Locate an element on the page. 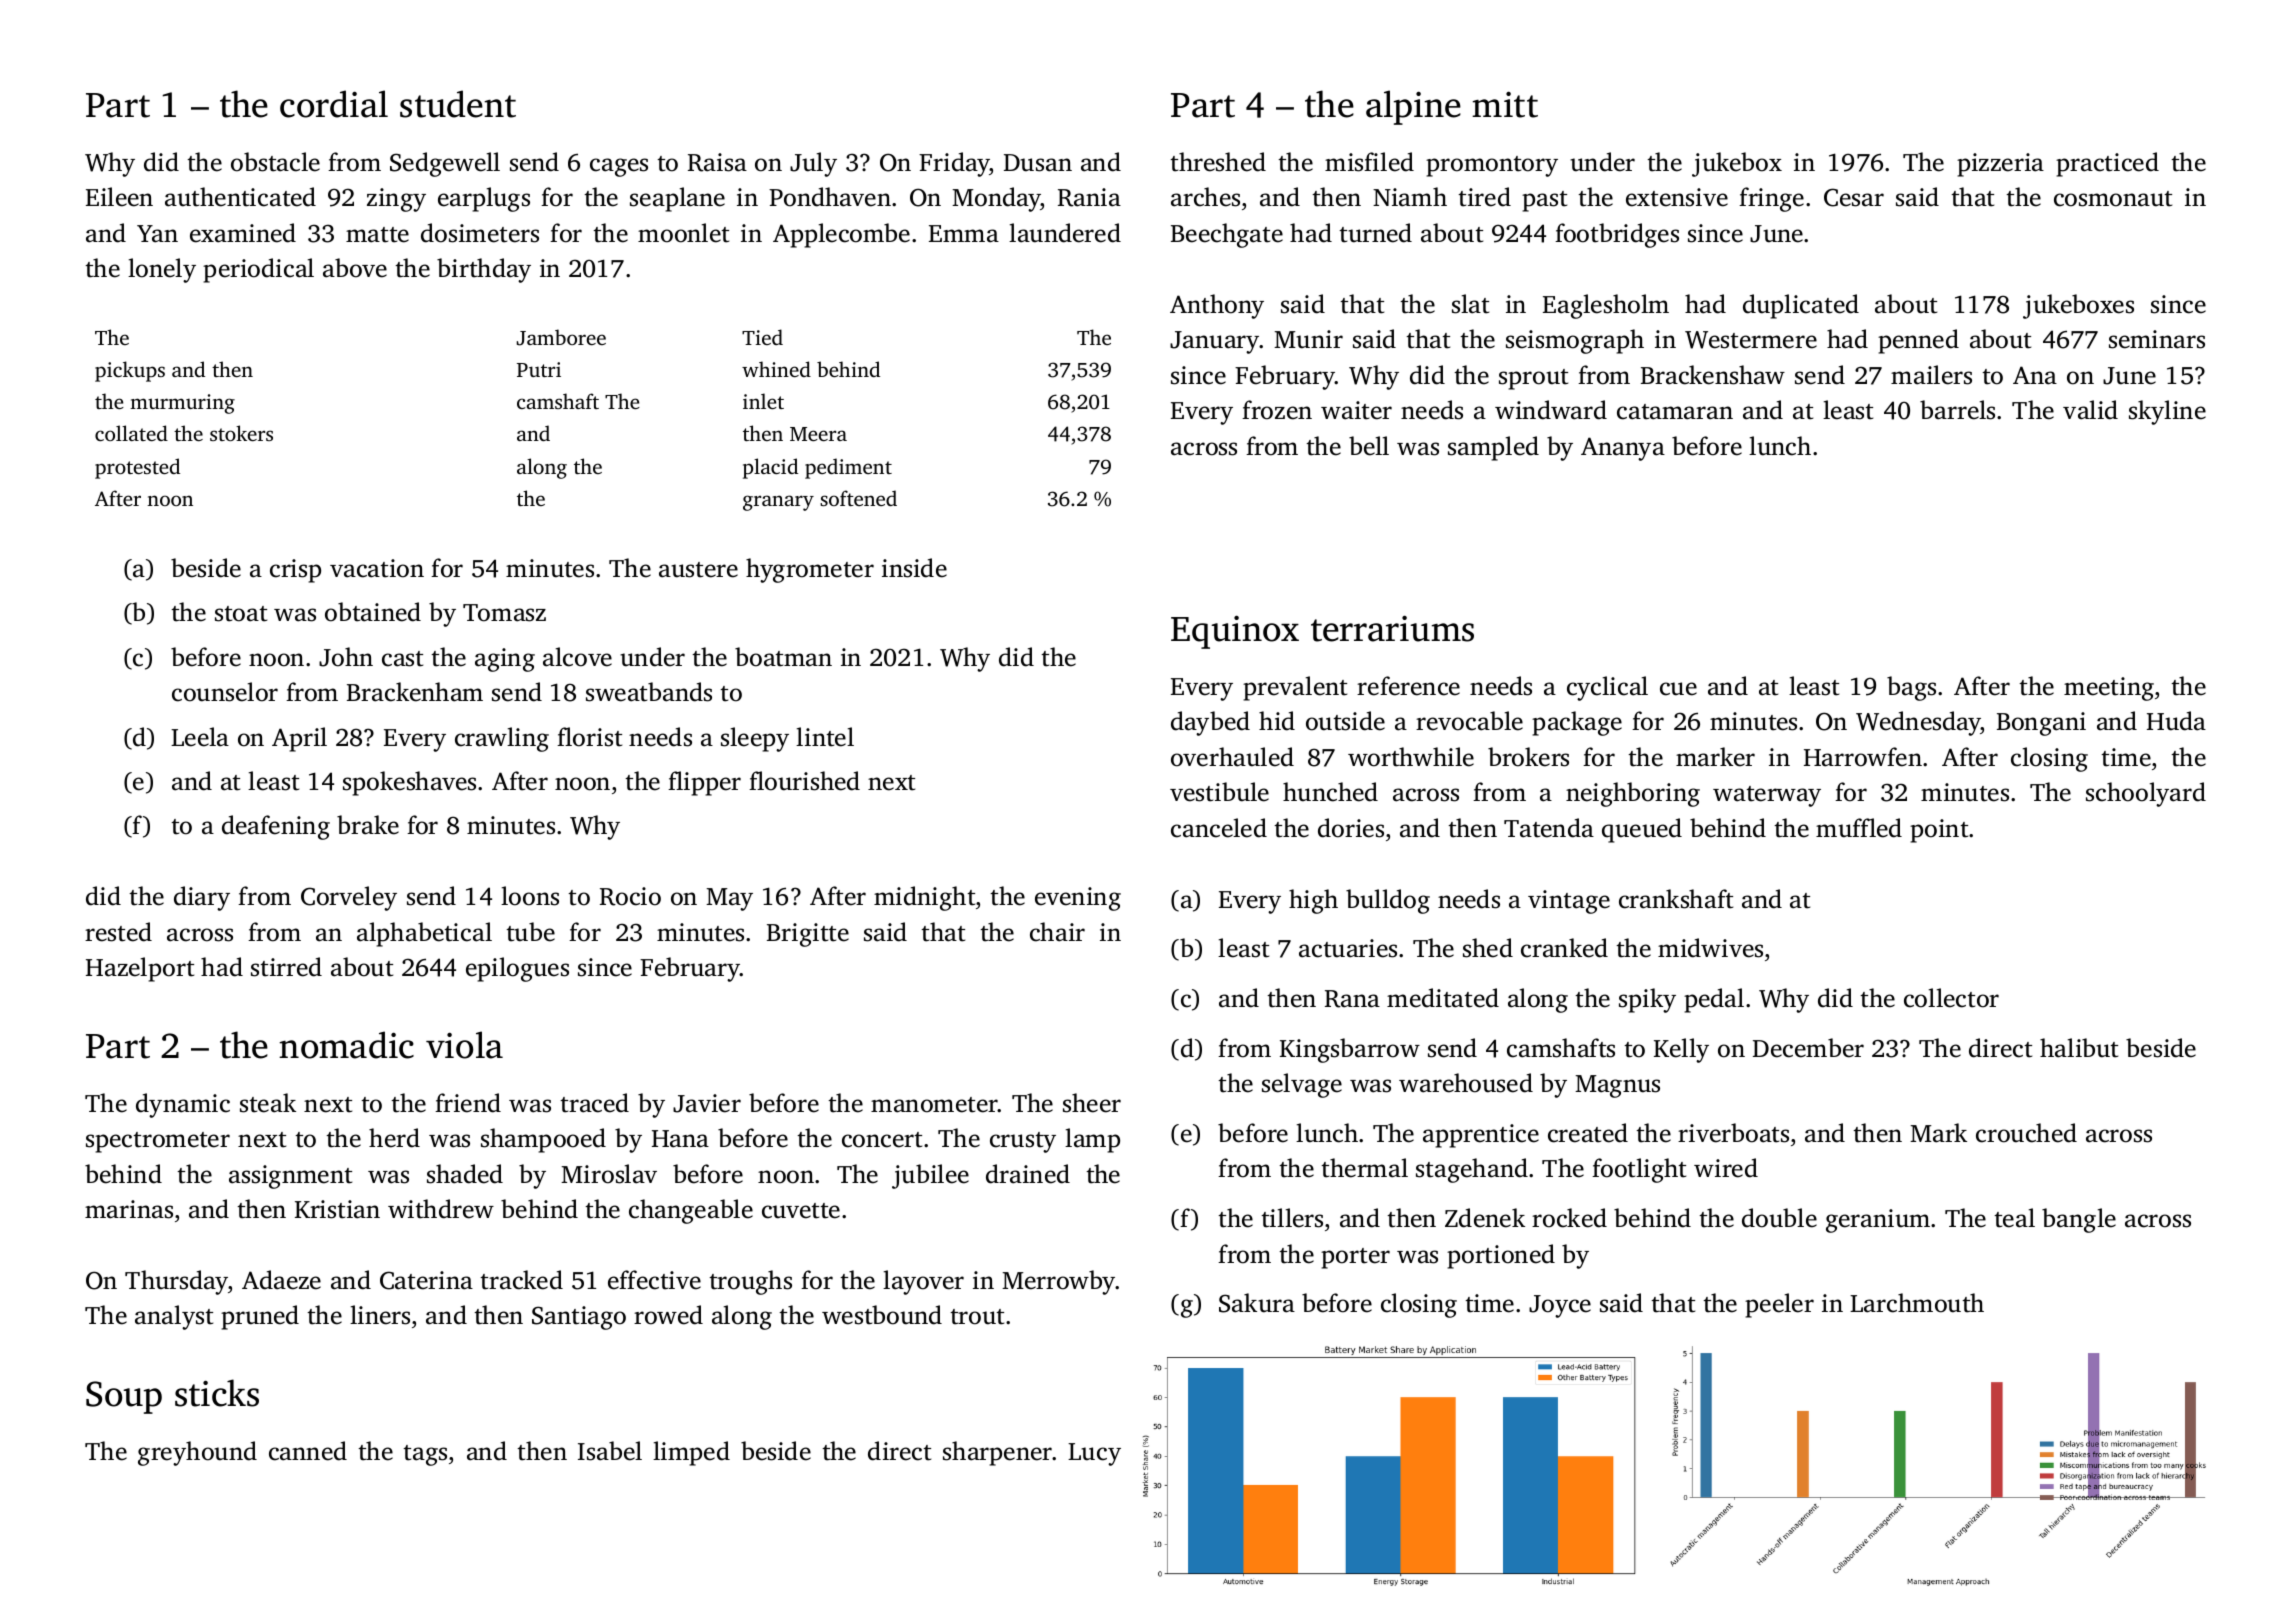 This page has width=2292, height=1620. alpine is located at coordinates (1413, 107).
